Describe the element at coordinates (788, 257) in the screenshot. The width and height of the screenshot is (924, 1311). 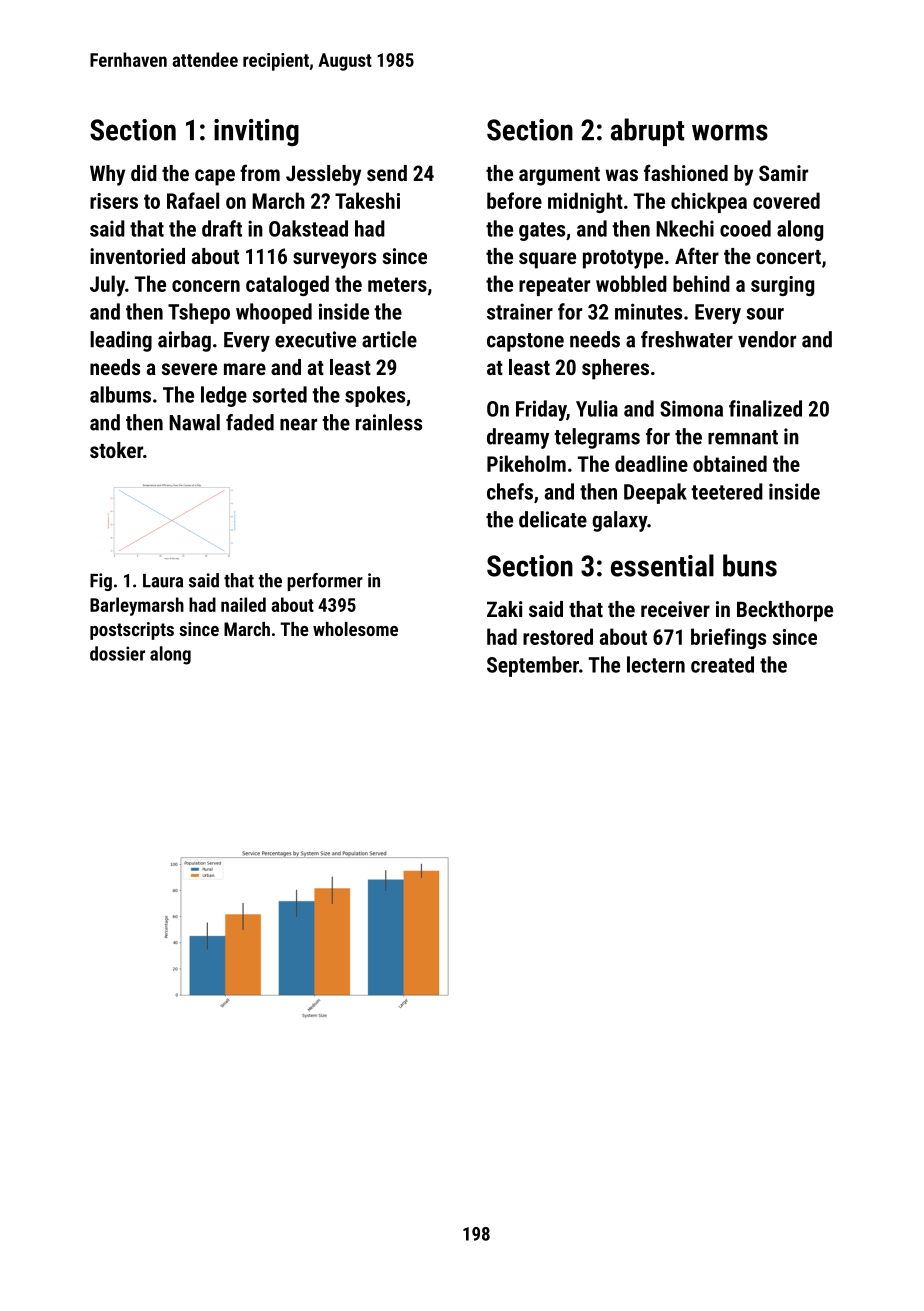
I see `concert` at that location.
